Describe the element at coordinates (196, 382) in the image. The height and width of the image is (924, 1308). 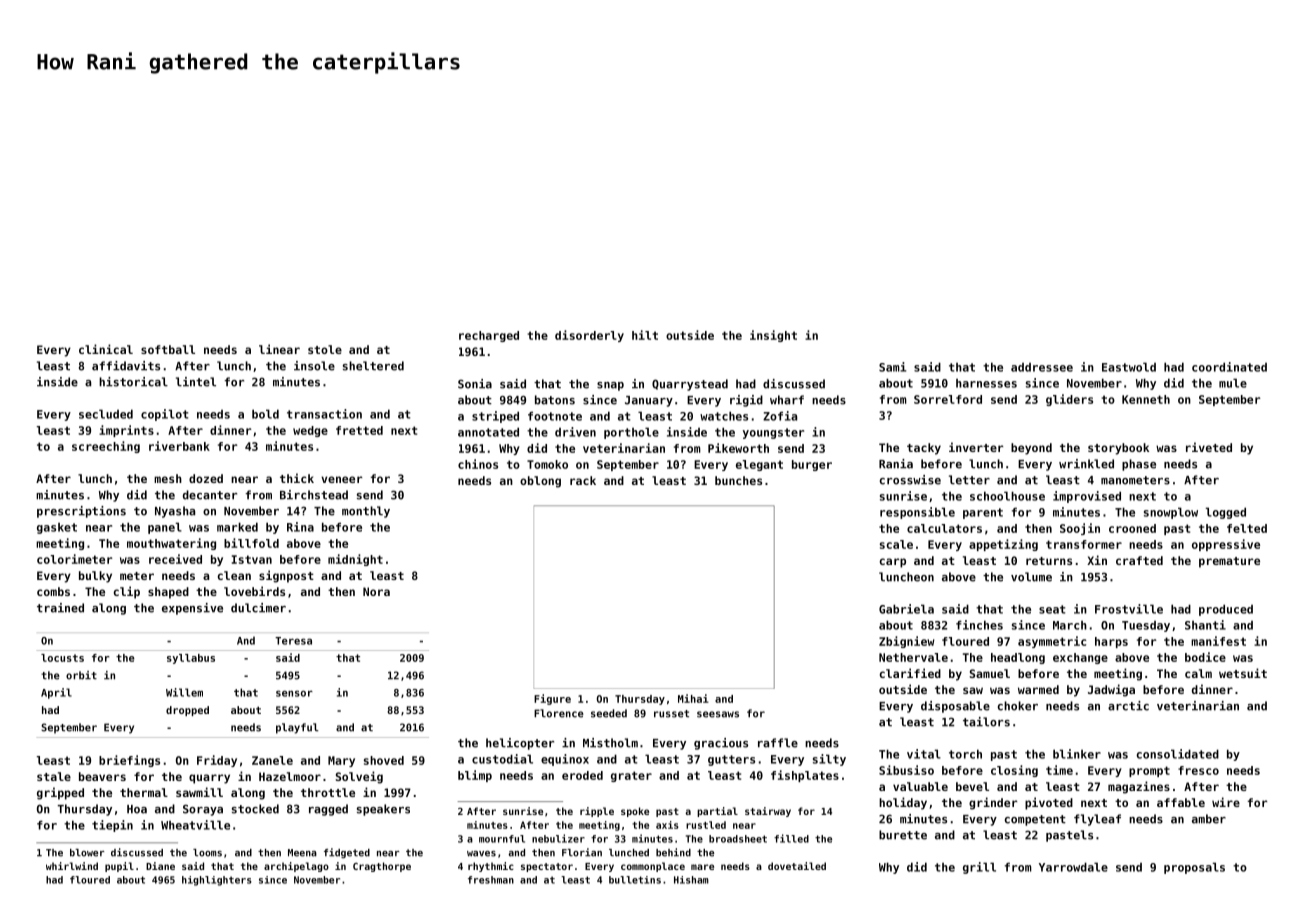
I see `lintel` at that location.
